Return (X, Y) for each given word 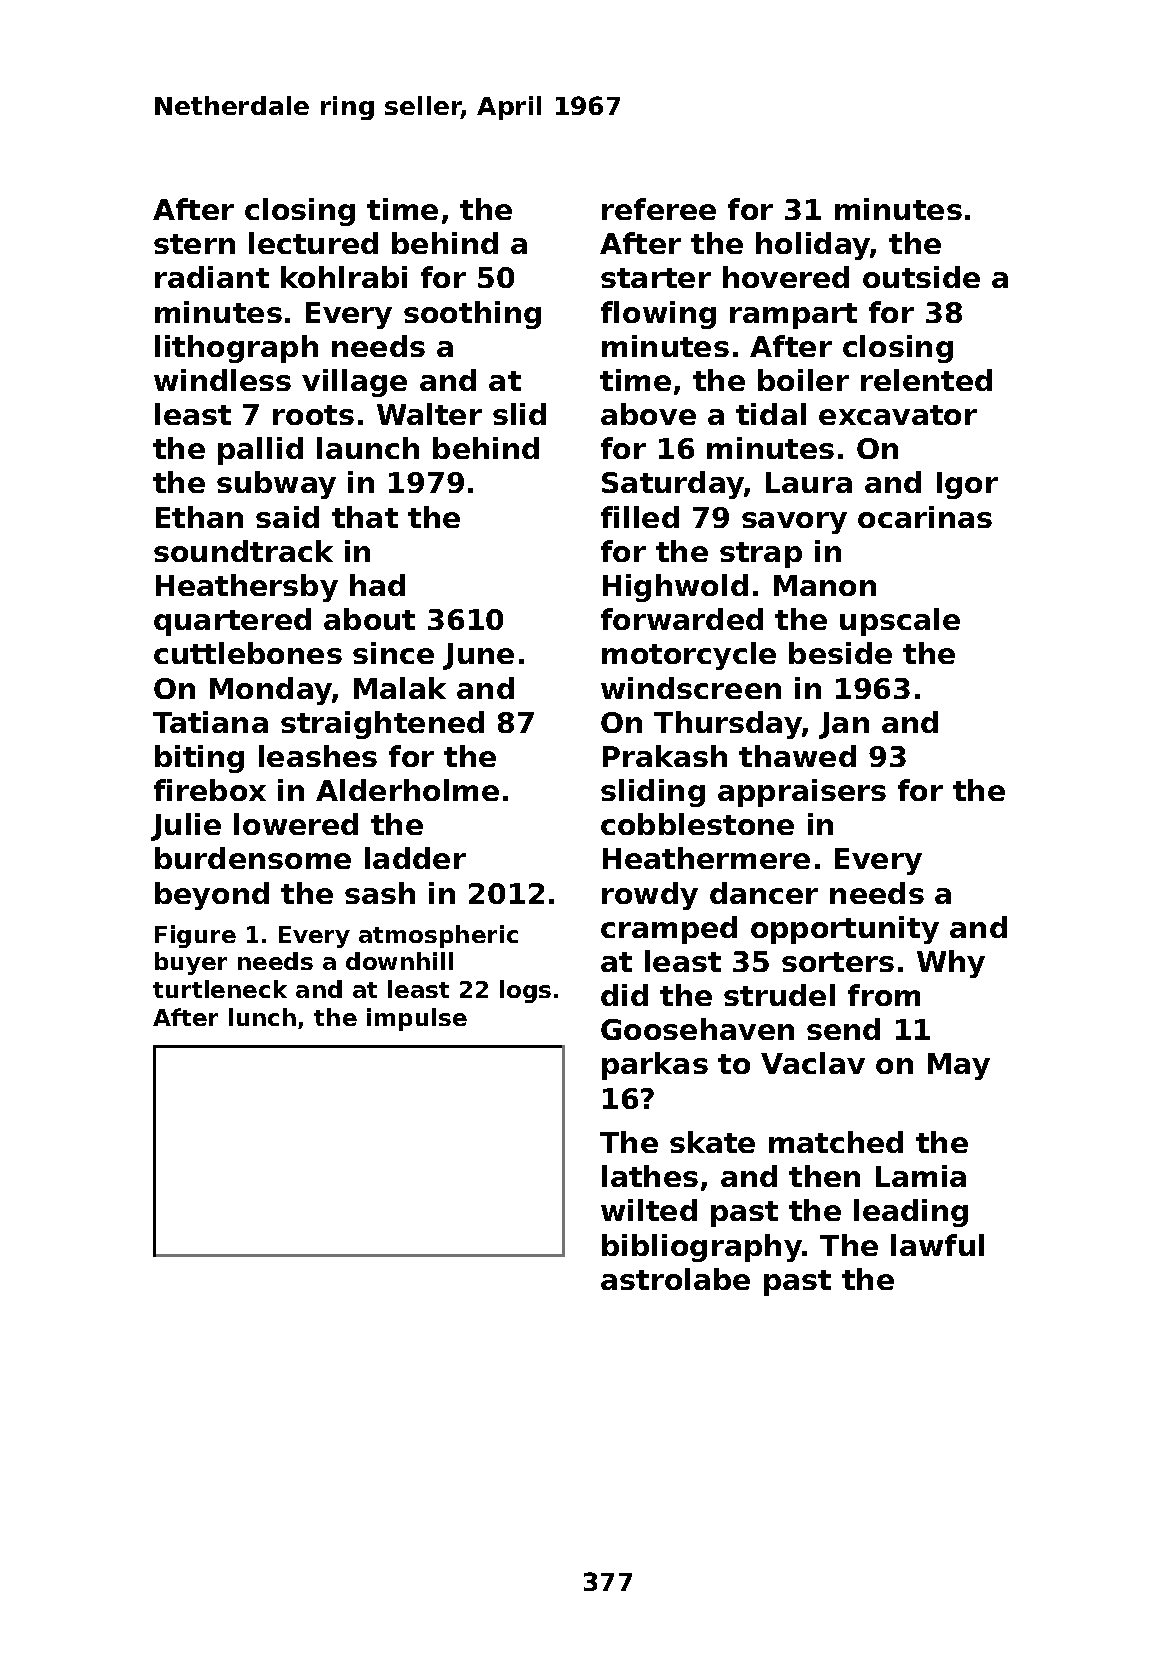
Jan (844, 725)
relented (926, 380)
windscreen (691, 688)
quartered (232, 622)
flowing (658, 315)
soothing (472, 315)
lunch (262, 1017)
